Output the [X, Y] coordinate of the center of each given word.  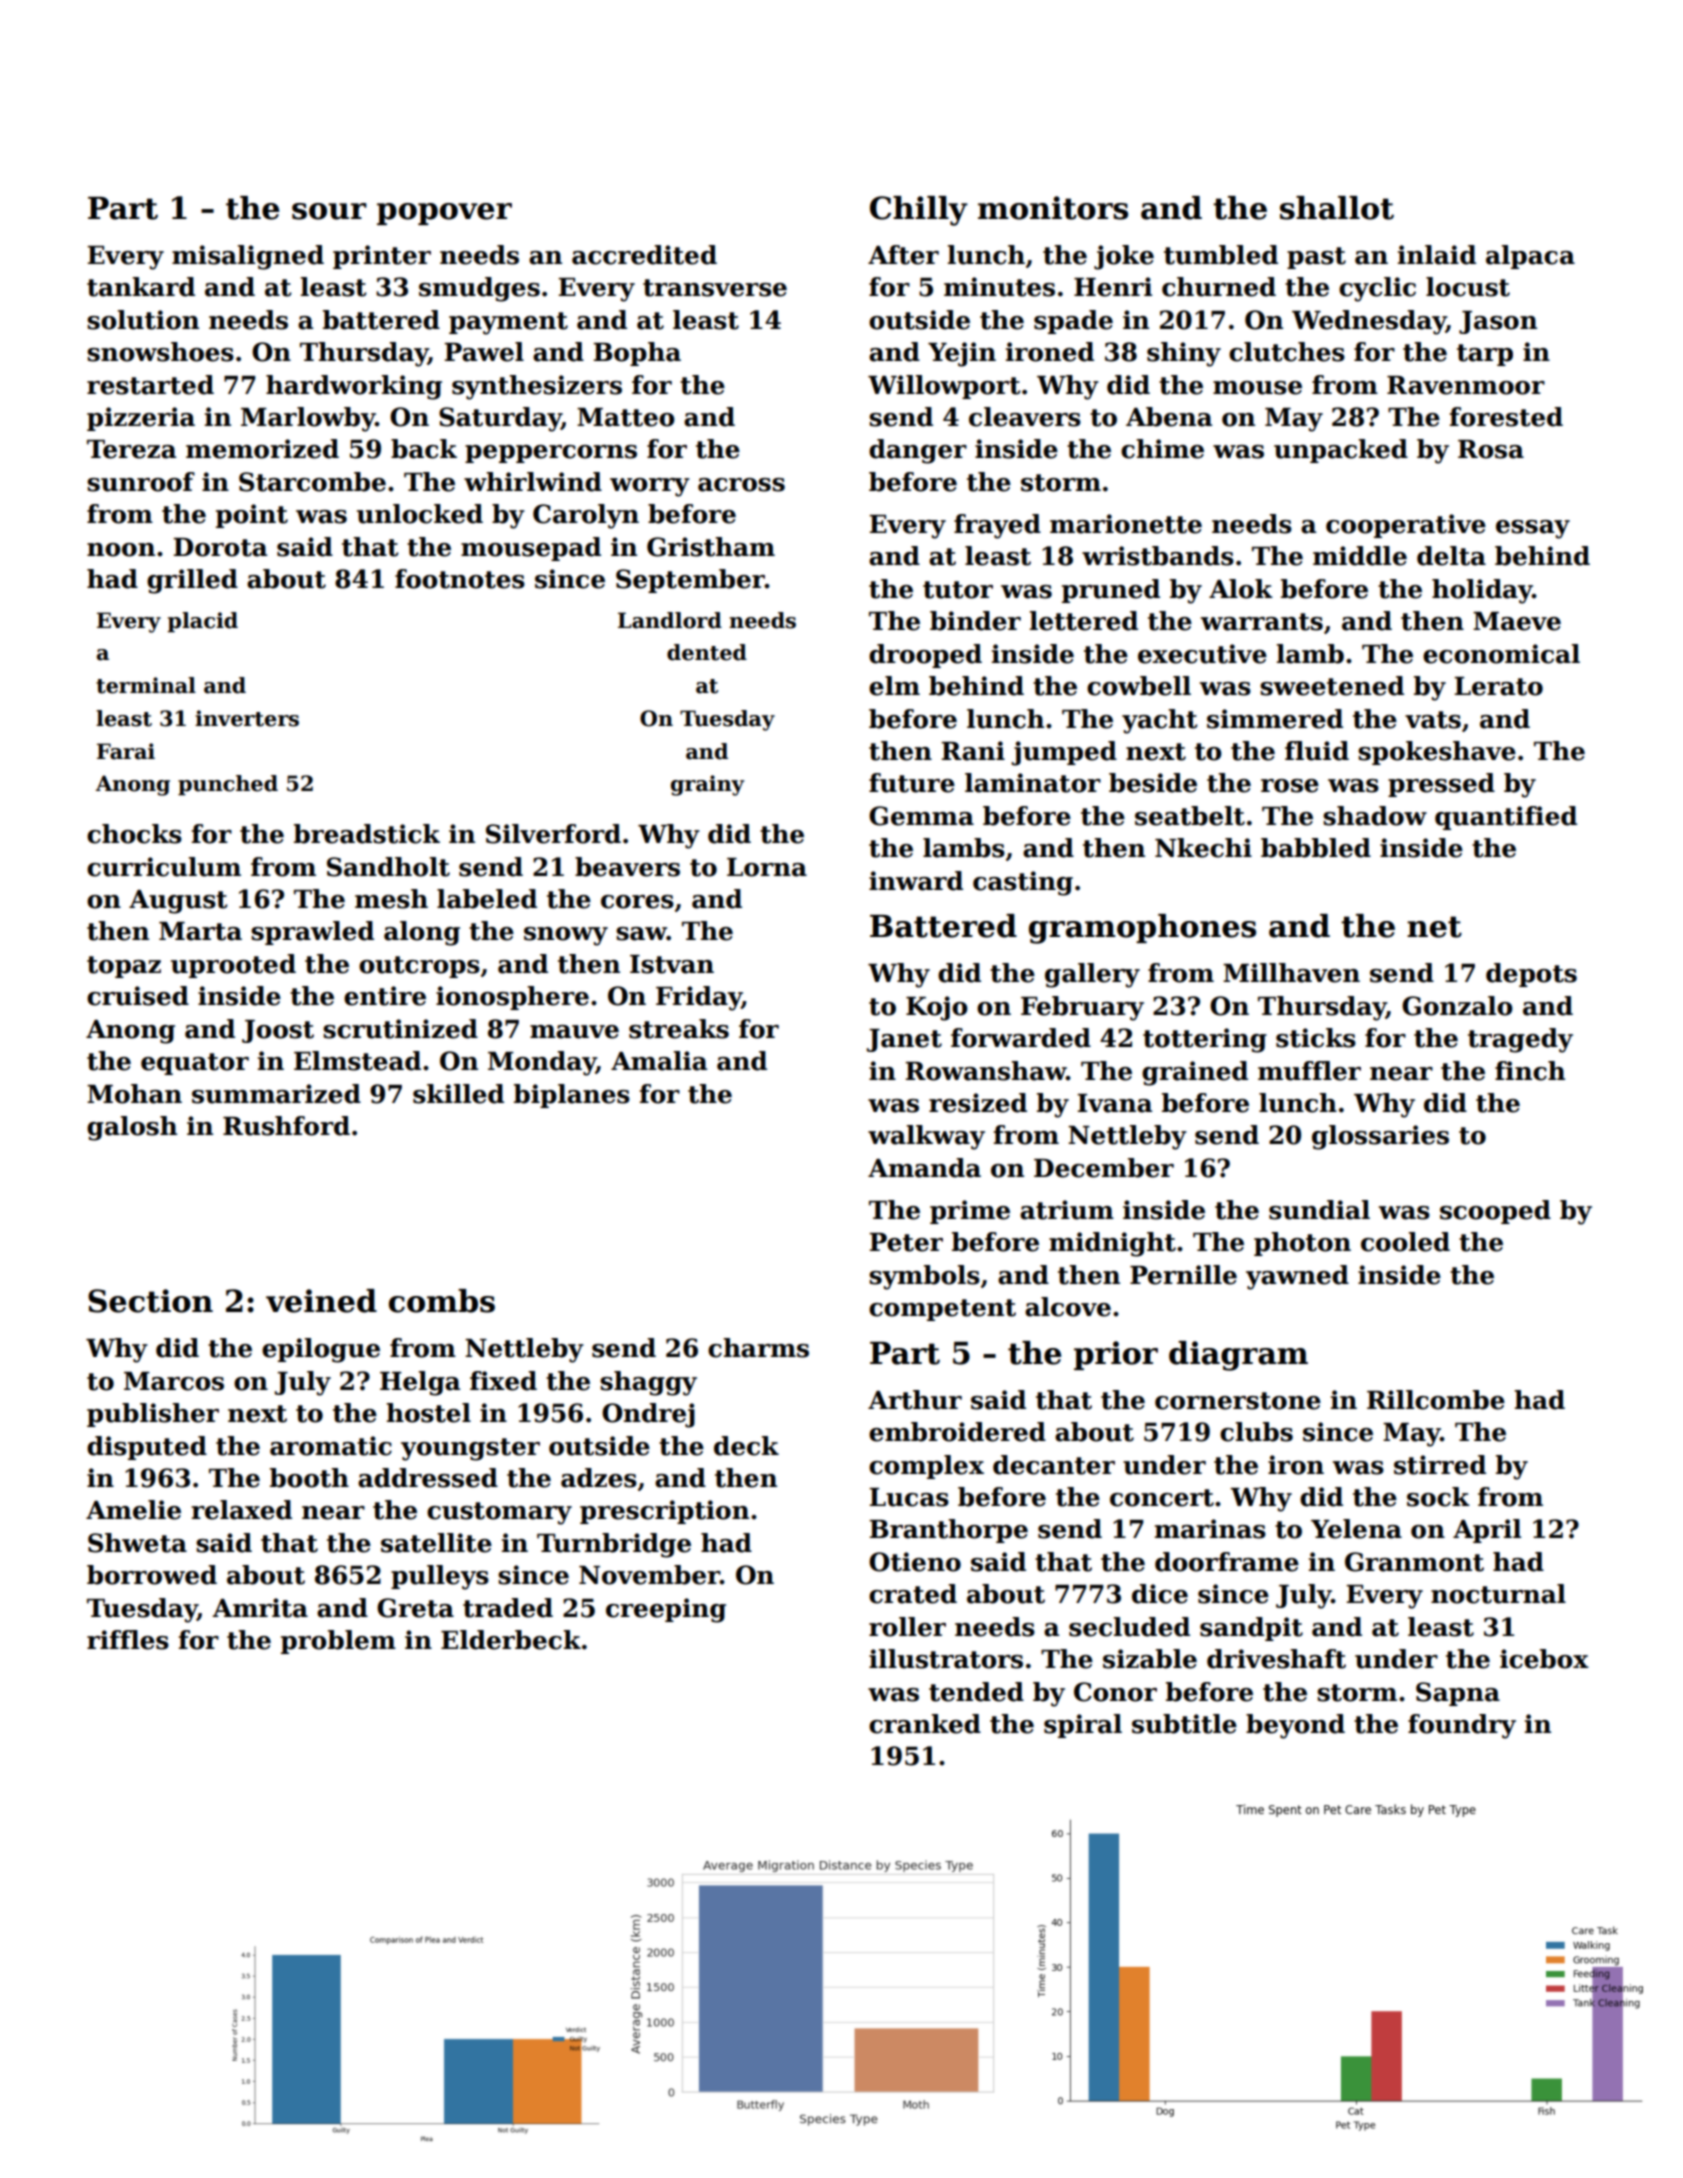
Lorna [767, 867]
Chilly [919, 211]
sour [329, 211]
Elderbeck [511, 1640]
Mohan [134, 1094]
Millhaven [1291, 973]
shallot [1337, 208]
